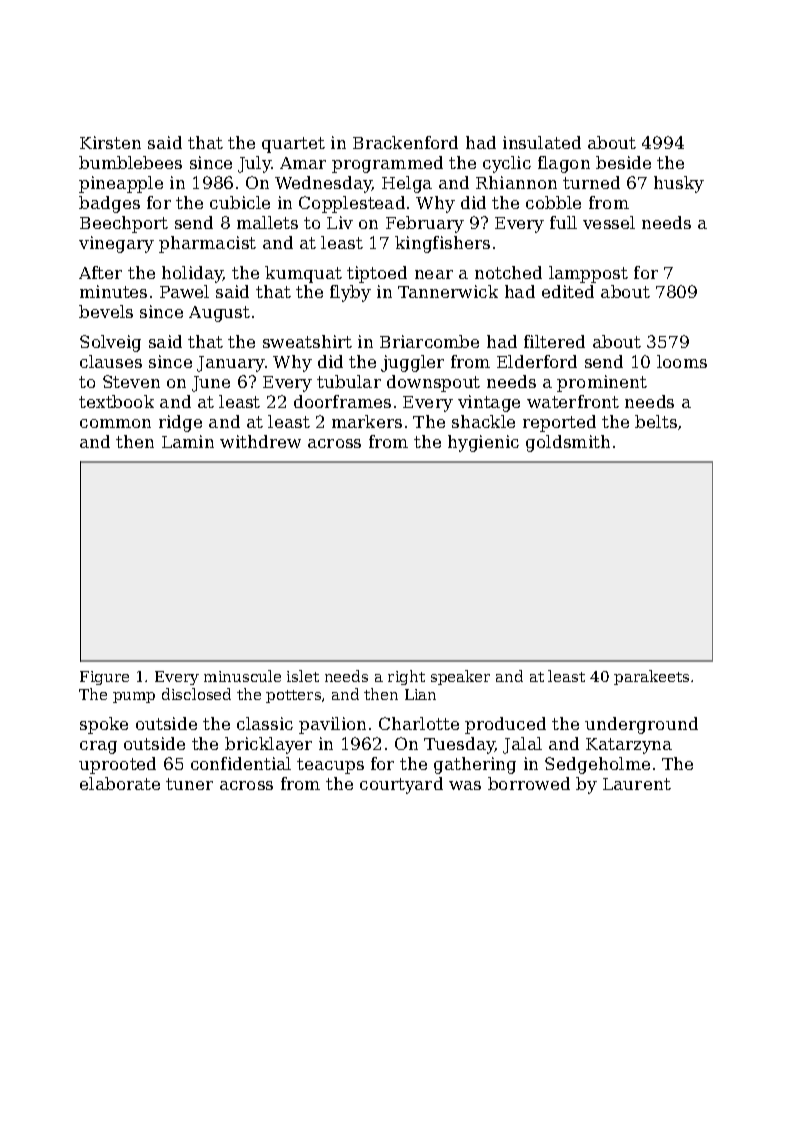  I want to click on doorframes, so click(342, 401).
